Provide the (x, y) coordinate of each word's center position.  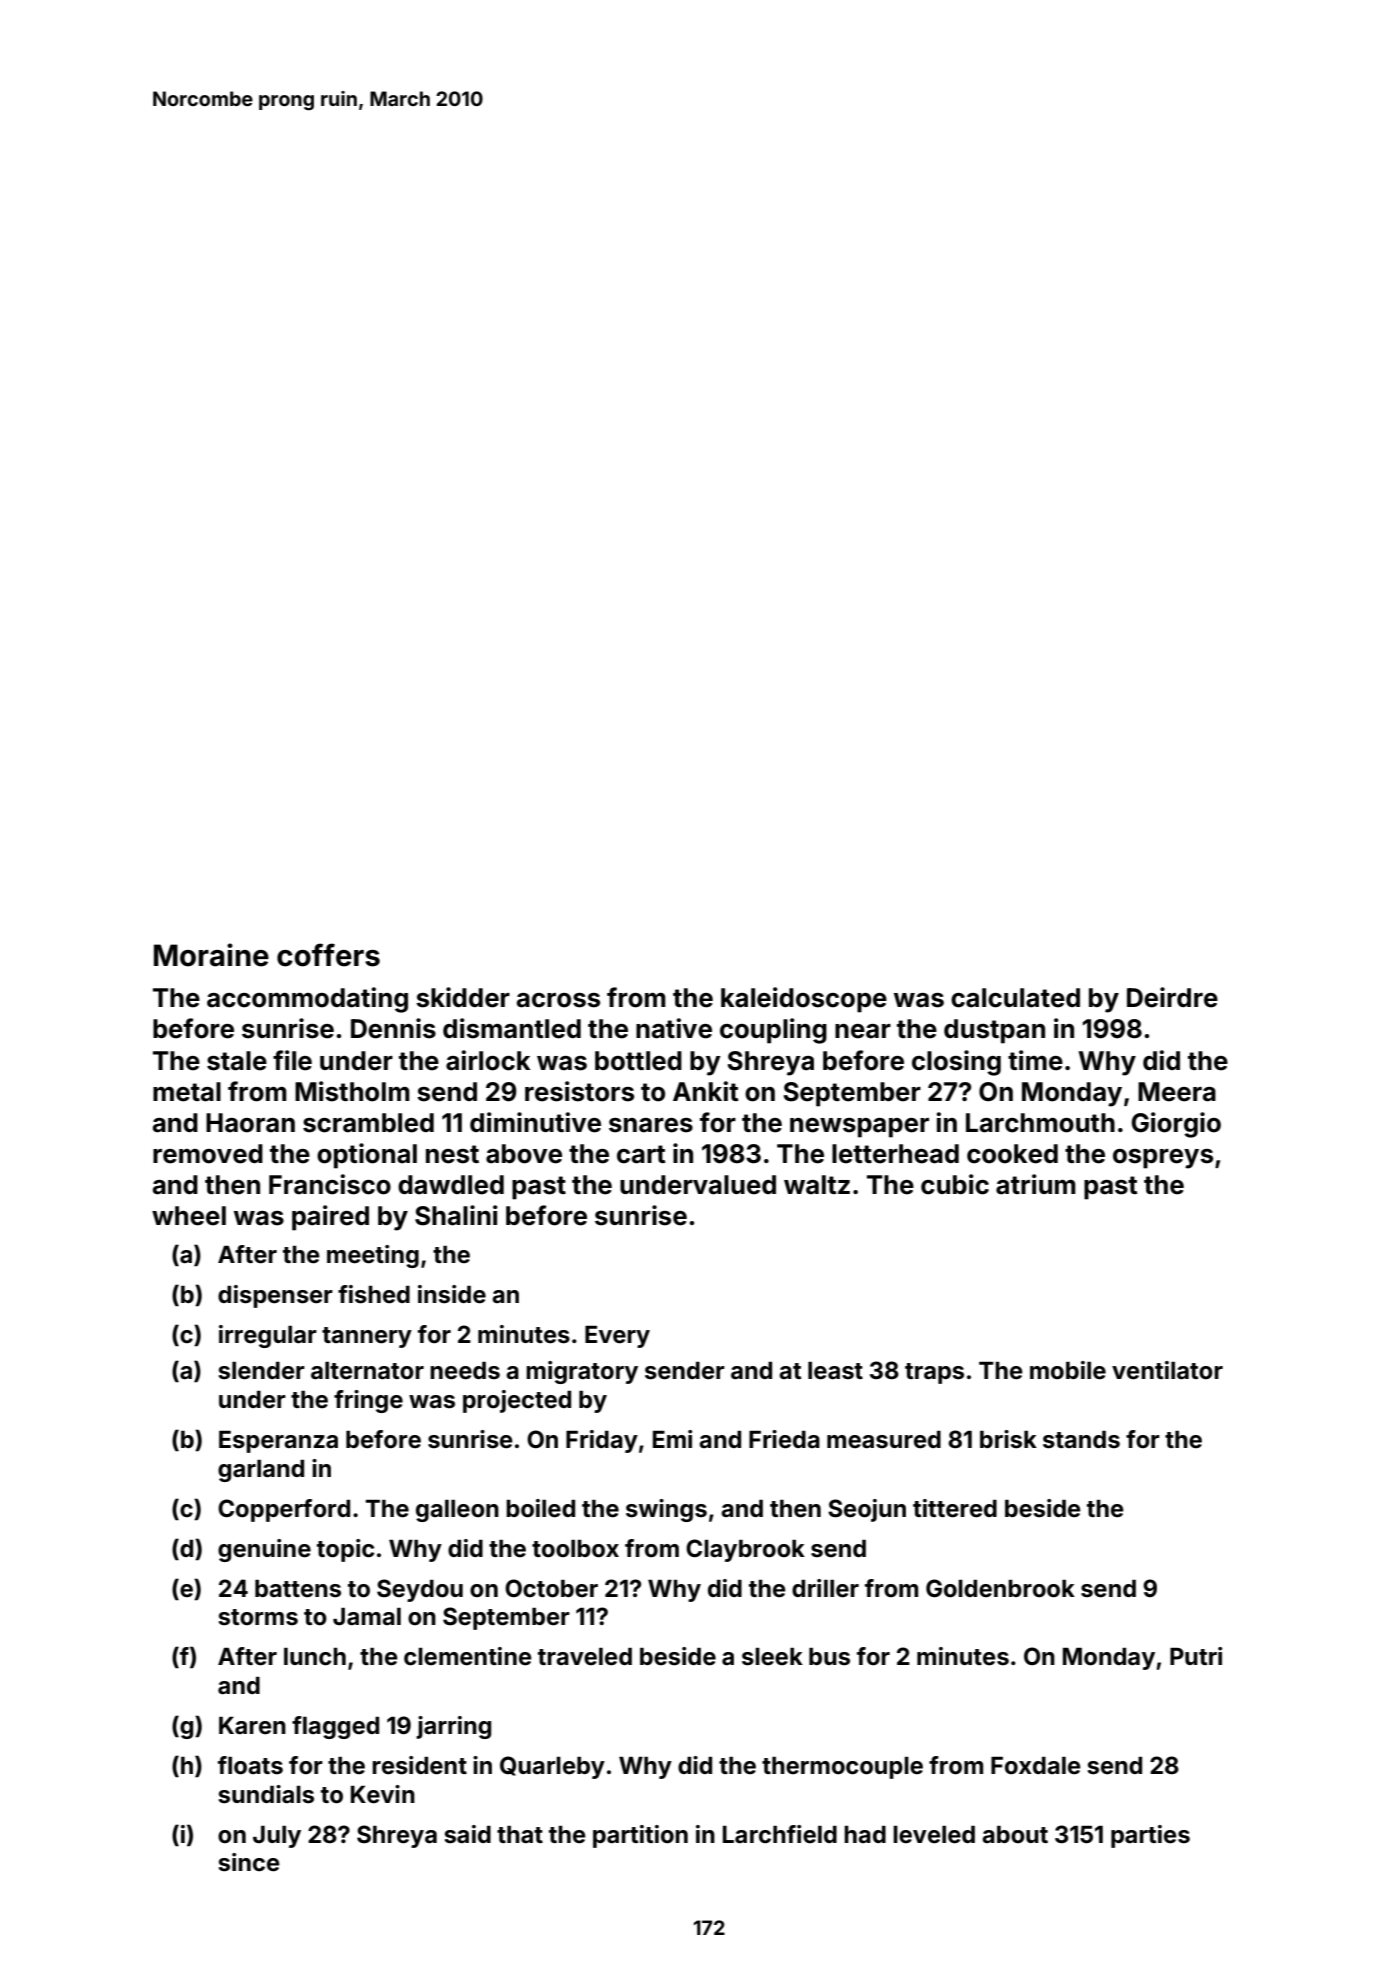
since (249, 1862)
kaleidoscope (804, 1000)
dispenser (275, 1296)
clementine (468, 1656)
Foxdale (1036, 1766)
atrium (1036, 1184)
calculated (1015, 998)
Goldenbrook (1000, 1588)
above (524, 1154)
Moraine (211, 955)
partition (640, 1836)
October (551, 1588)
